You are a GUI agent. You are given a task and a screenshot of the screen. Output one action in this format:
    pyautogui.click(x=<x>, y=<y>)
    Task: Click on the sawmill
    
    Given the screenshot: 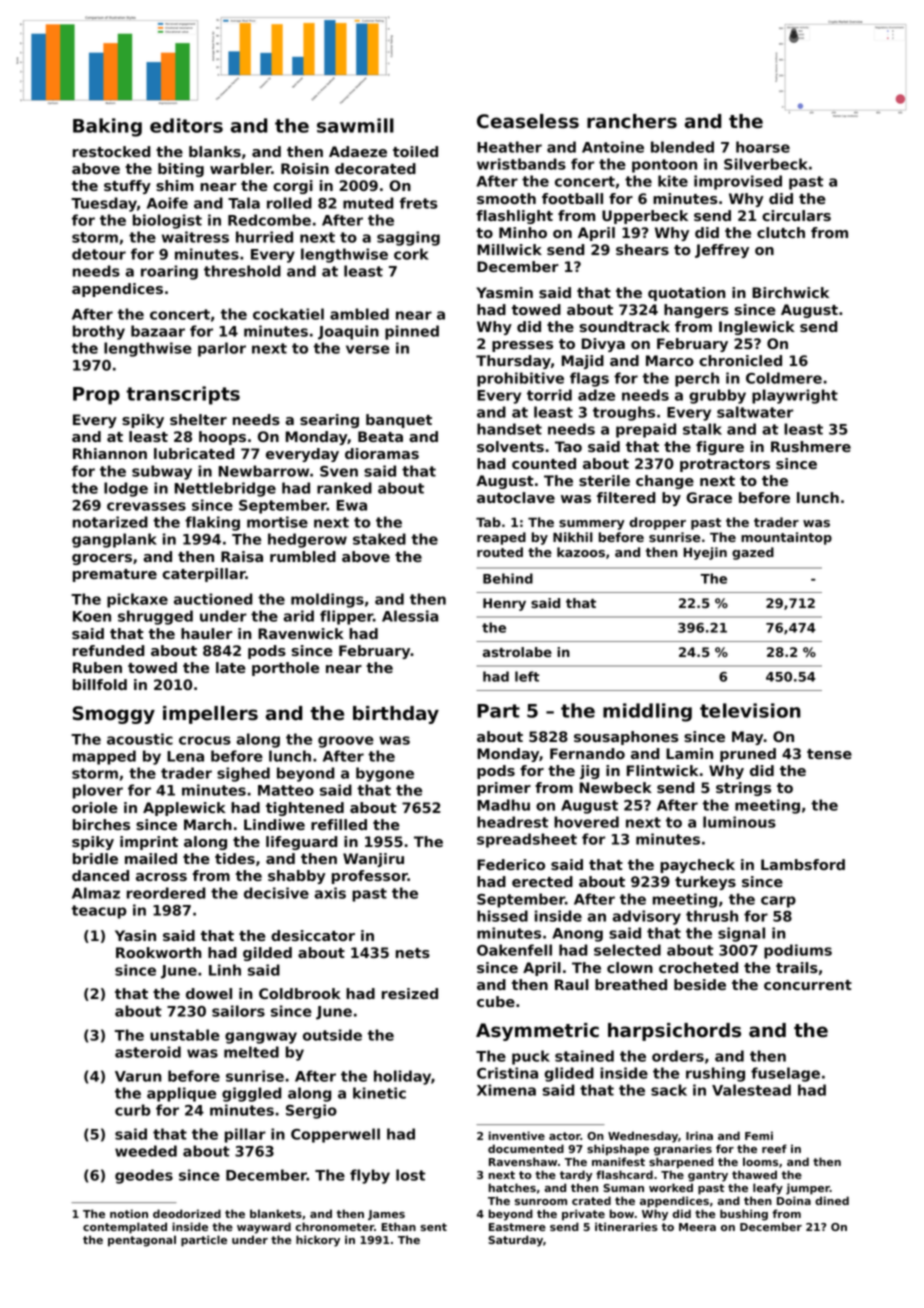 What is the action you would take?
    pyautogui.click(x=355, y=125)
